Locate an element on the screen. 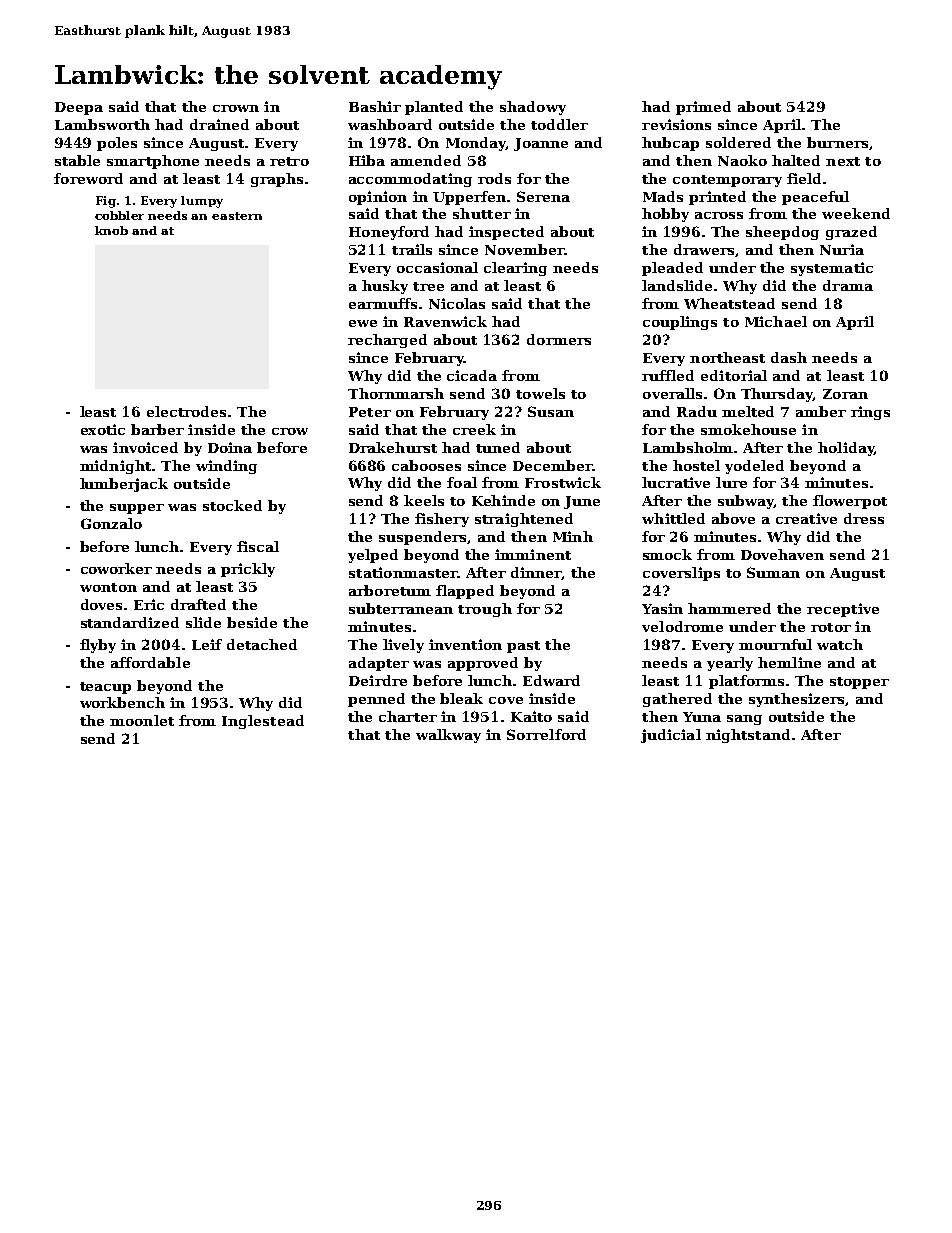  burners is located at coordinates (837, 142).
